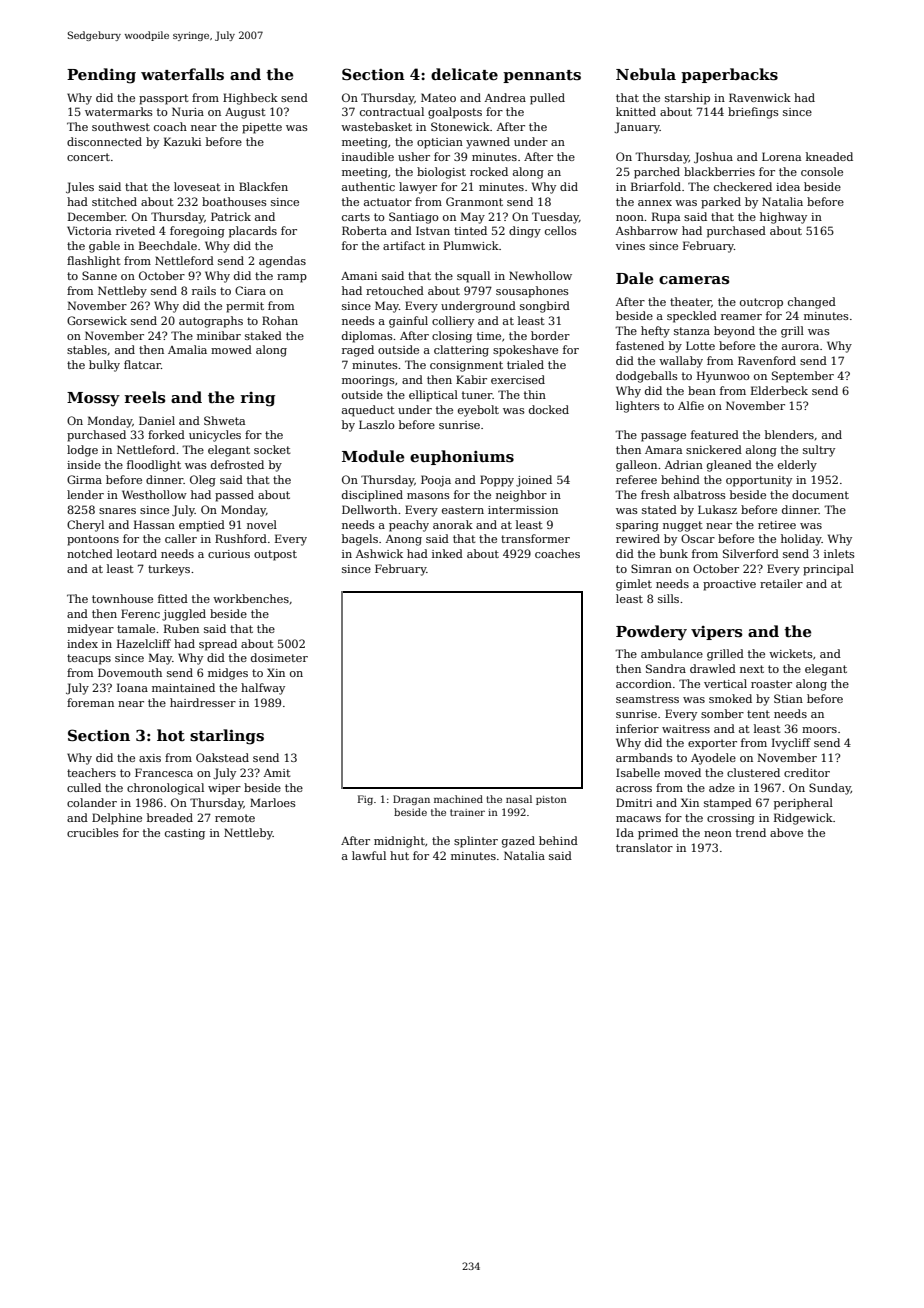  What do you see at coordinates (235, 818) in the screenshot?
I see `remote` at bounding box center [235, 818].
